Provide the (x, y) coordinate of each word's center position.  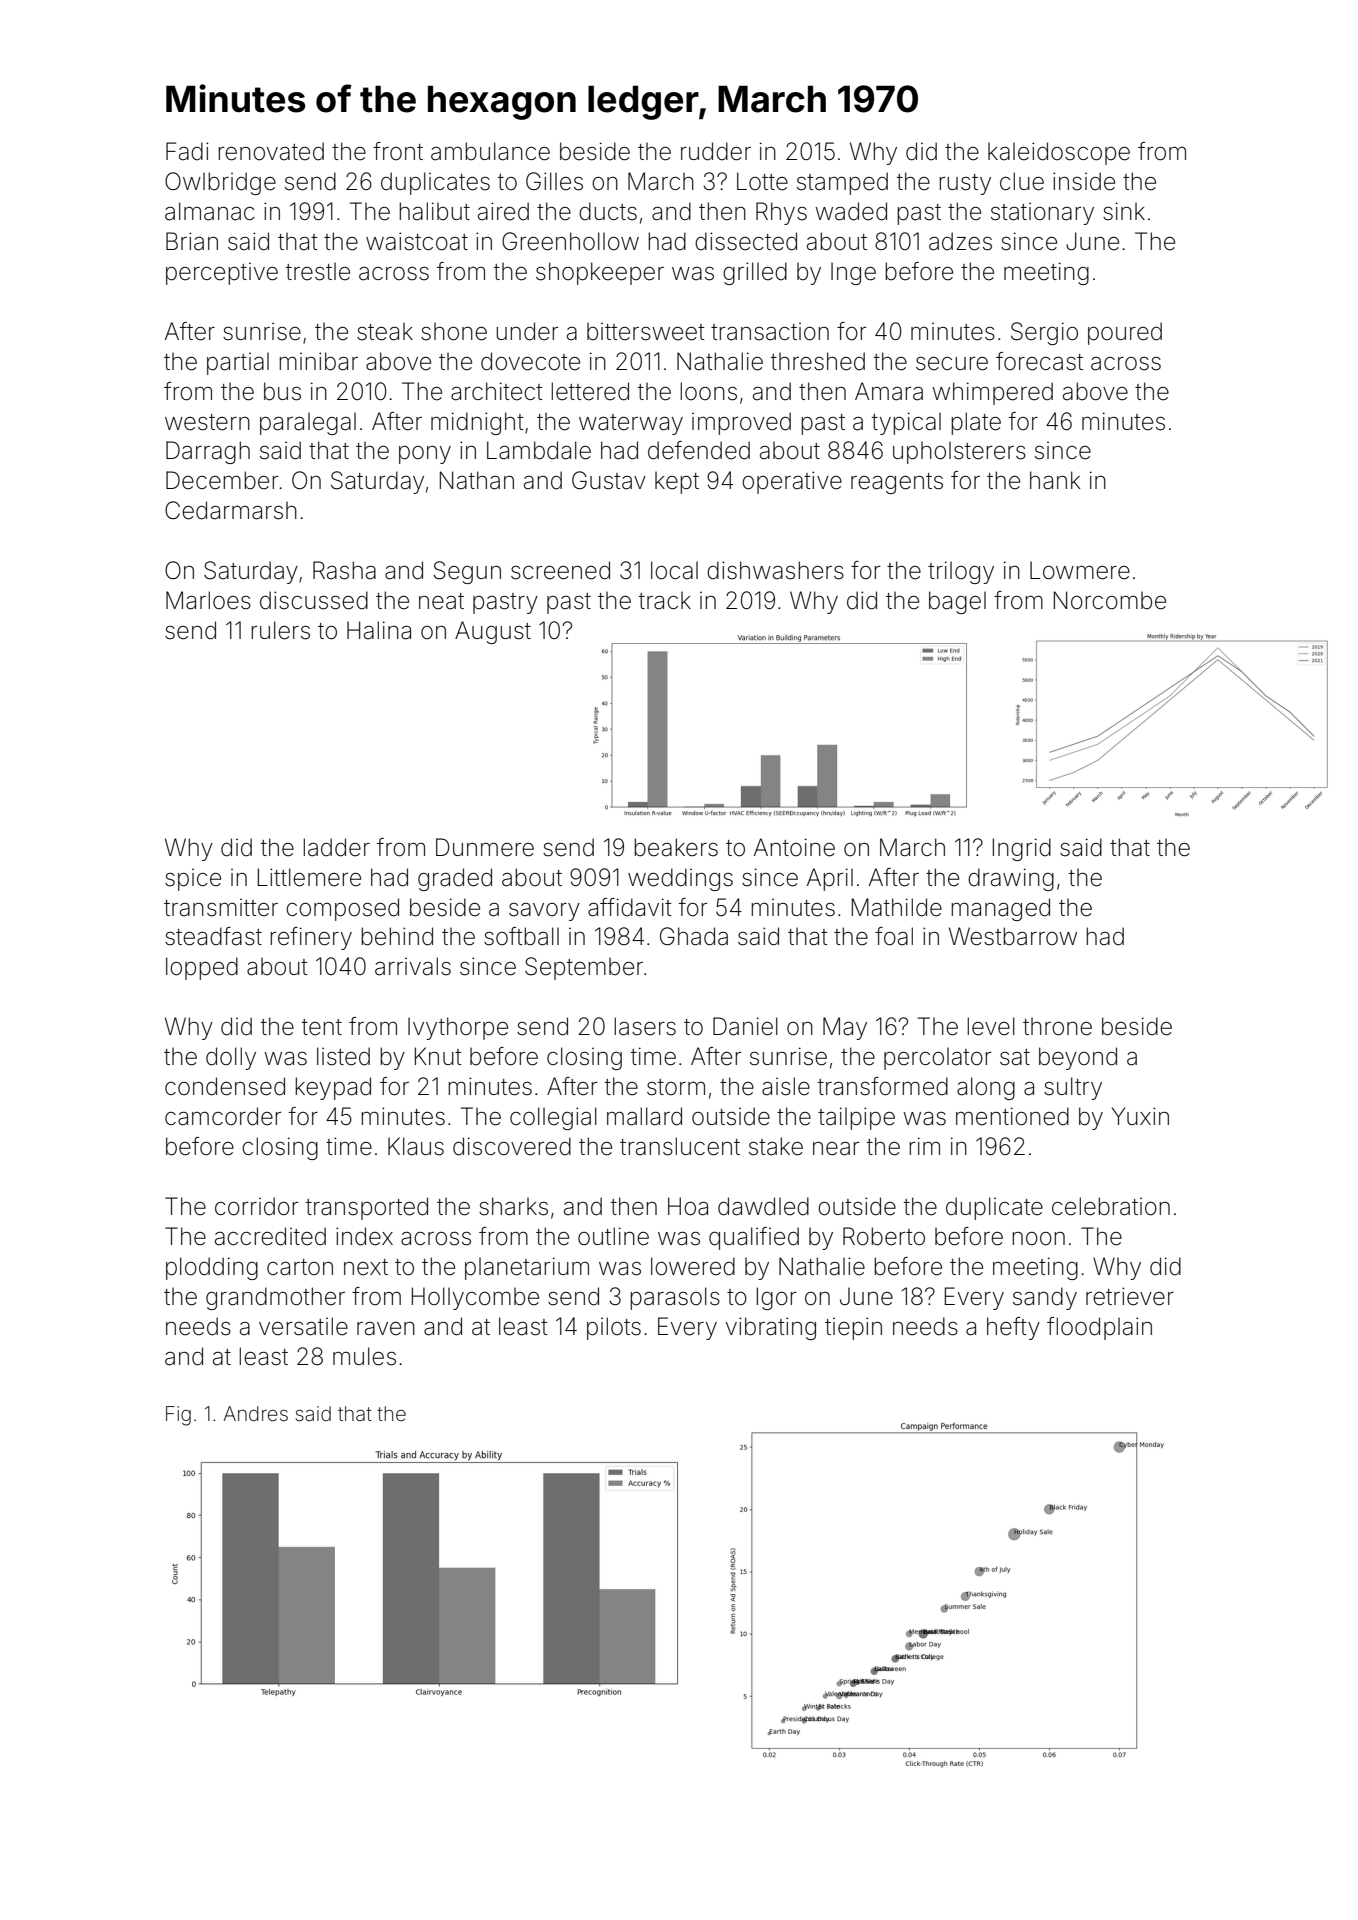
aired (503, 211)
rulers (280, 630)
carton (300, 1267)
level (991, 1026)
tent (322, 1027)
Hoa (688, 1206)
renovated (271, 151)
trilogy (961, 572)
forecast (1039, 361)
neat (441, 601)
